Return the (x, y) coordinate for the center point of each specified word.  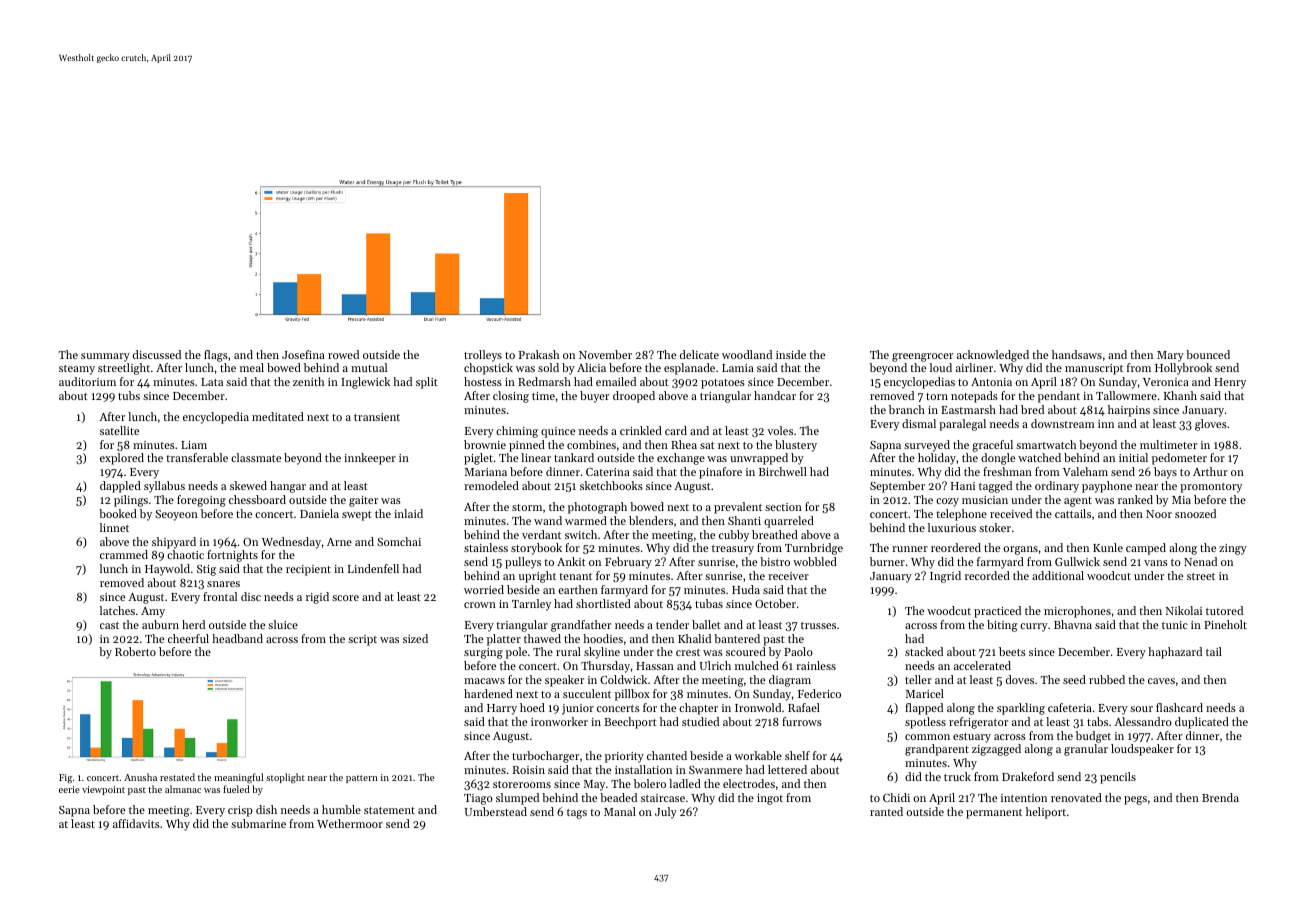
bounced (1208, 354)
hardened (488, 693)
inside (791, 354)
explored (122, 459)
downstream (1063, 423)
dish (266, 809)
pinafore (720, 473)
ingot (770, 799)
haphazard (1175, 653)
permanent (994, 814)
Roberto (135, 651)
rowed (343, 354)
